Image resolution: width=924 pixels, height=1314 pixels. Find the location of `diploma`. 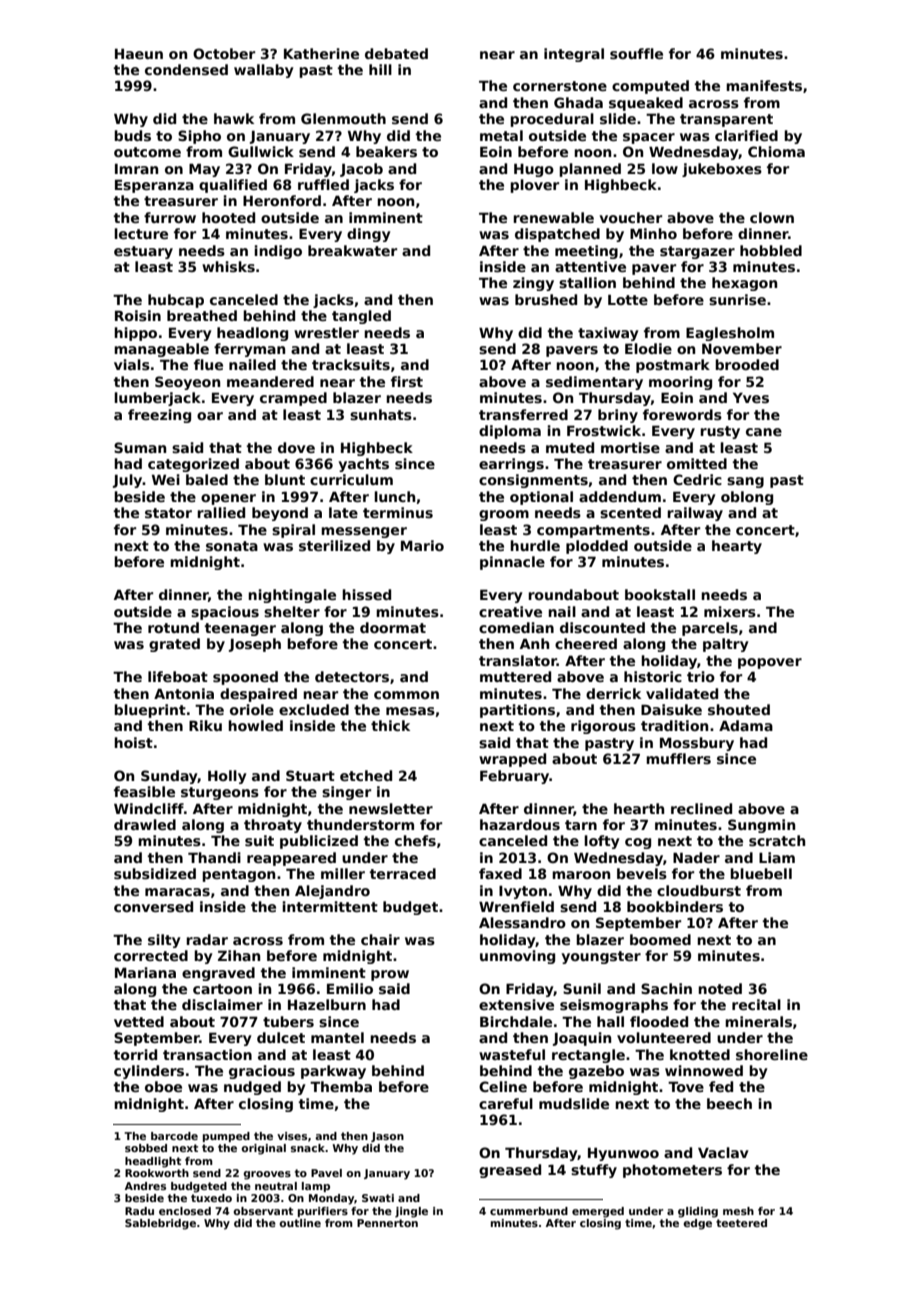

diploma is located at coordinates (510, 432).
